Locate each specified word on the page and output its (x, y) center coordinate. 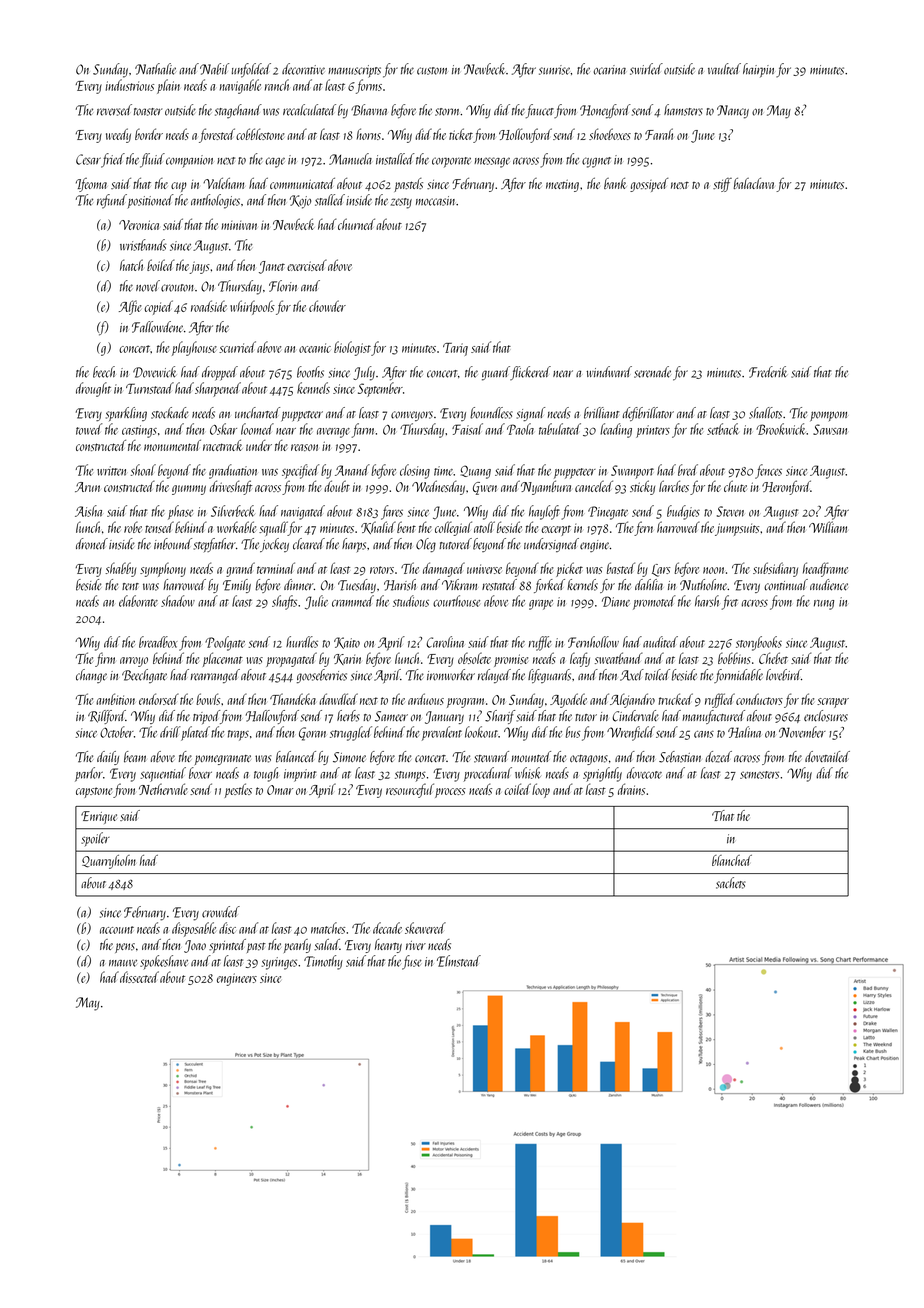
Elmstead (459, 961)
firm (105, 659)
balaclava (753, 183)
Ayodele (568, 700)
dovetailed (827, 756)
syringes (279, 963)
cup (179, 187)
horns (369, 134)
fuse (412, 962)
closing (415, 471)
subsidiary (775, 569)
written (111, 471)
